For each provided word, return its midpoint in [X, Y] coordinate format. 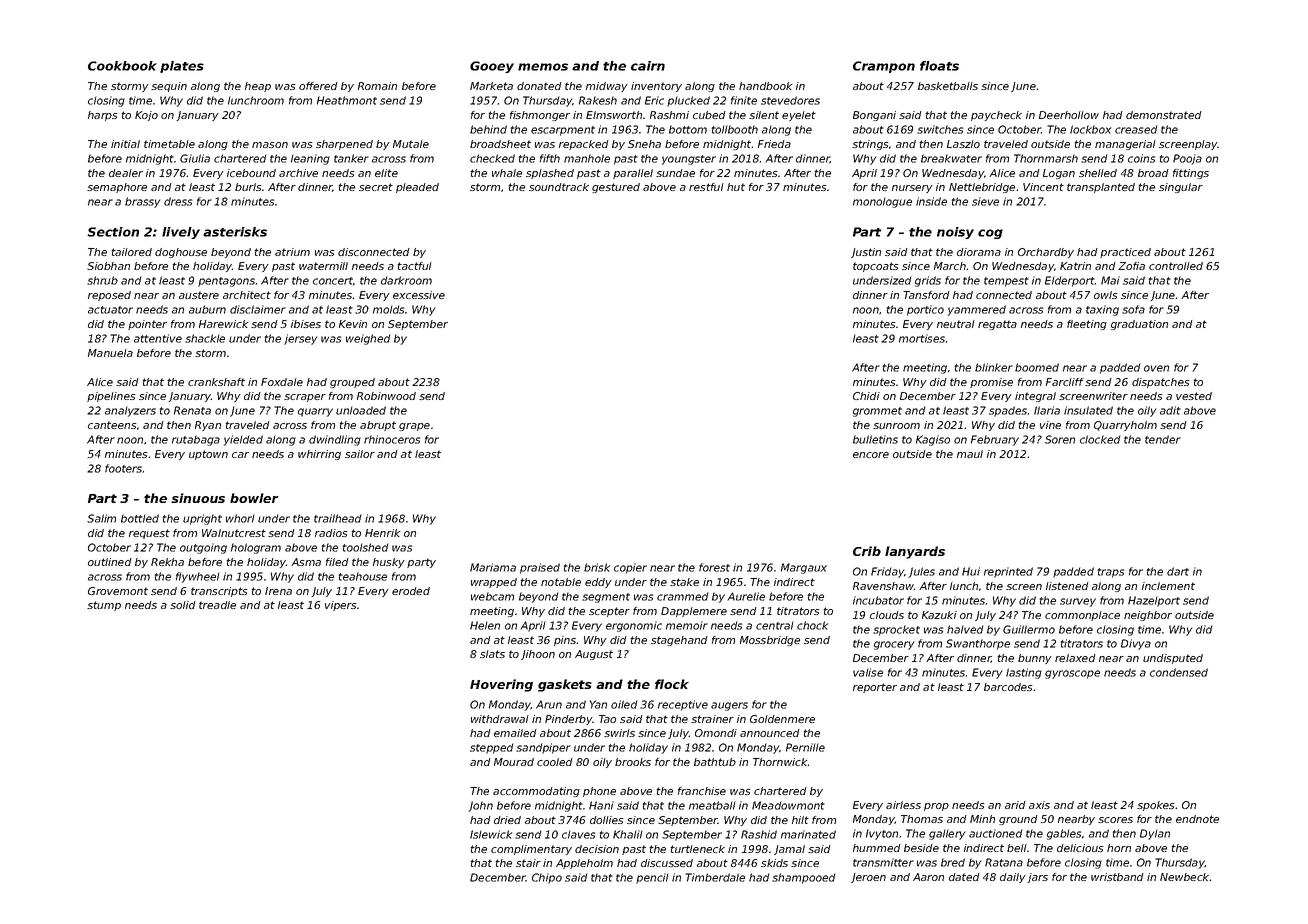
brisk [597, 567]
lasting [1024, 673]
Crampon [884, 67]
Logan [1059, 174]
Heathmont [347, 100]
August [594, 655]
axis [1039, 805]
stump [104, 606]
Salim [101, 518]
